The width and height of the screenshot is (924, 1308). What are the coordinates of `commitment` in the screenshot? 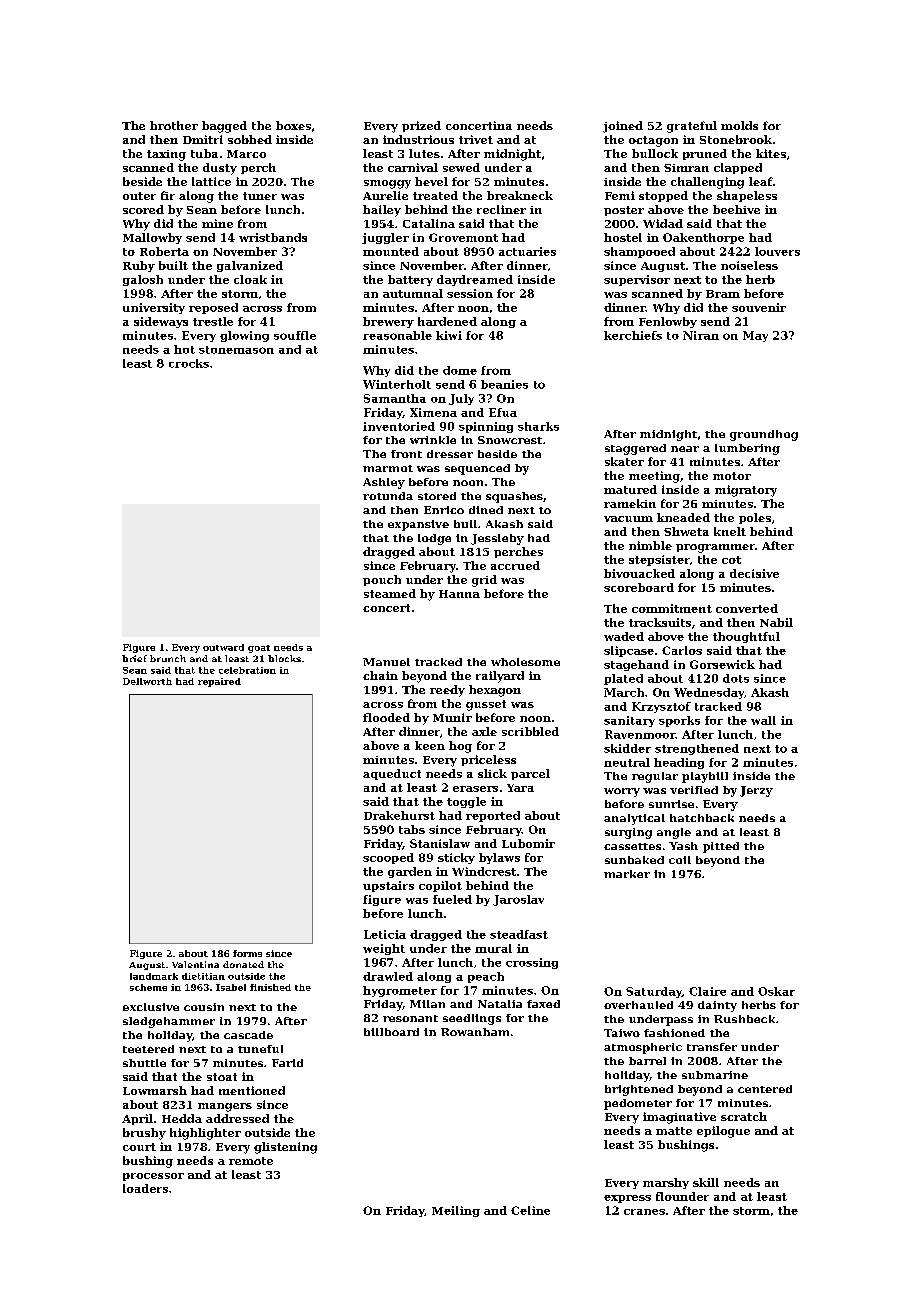 It's located at (672, 608).
